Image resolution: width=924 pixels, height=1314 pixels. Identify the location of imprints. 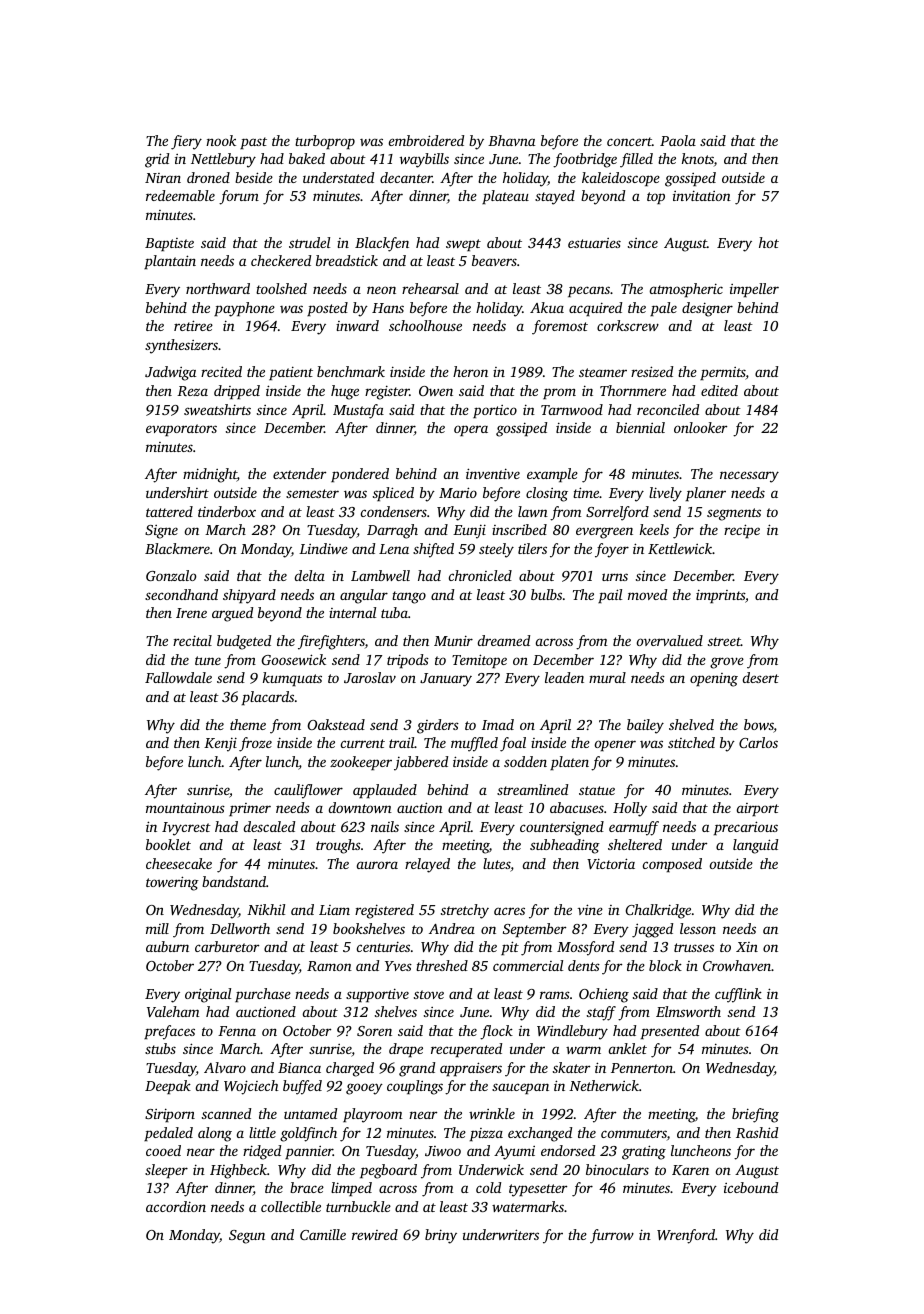
(720, 596).
